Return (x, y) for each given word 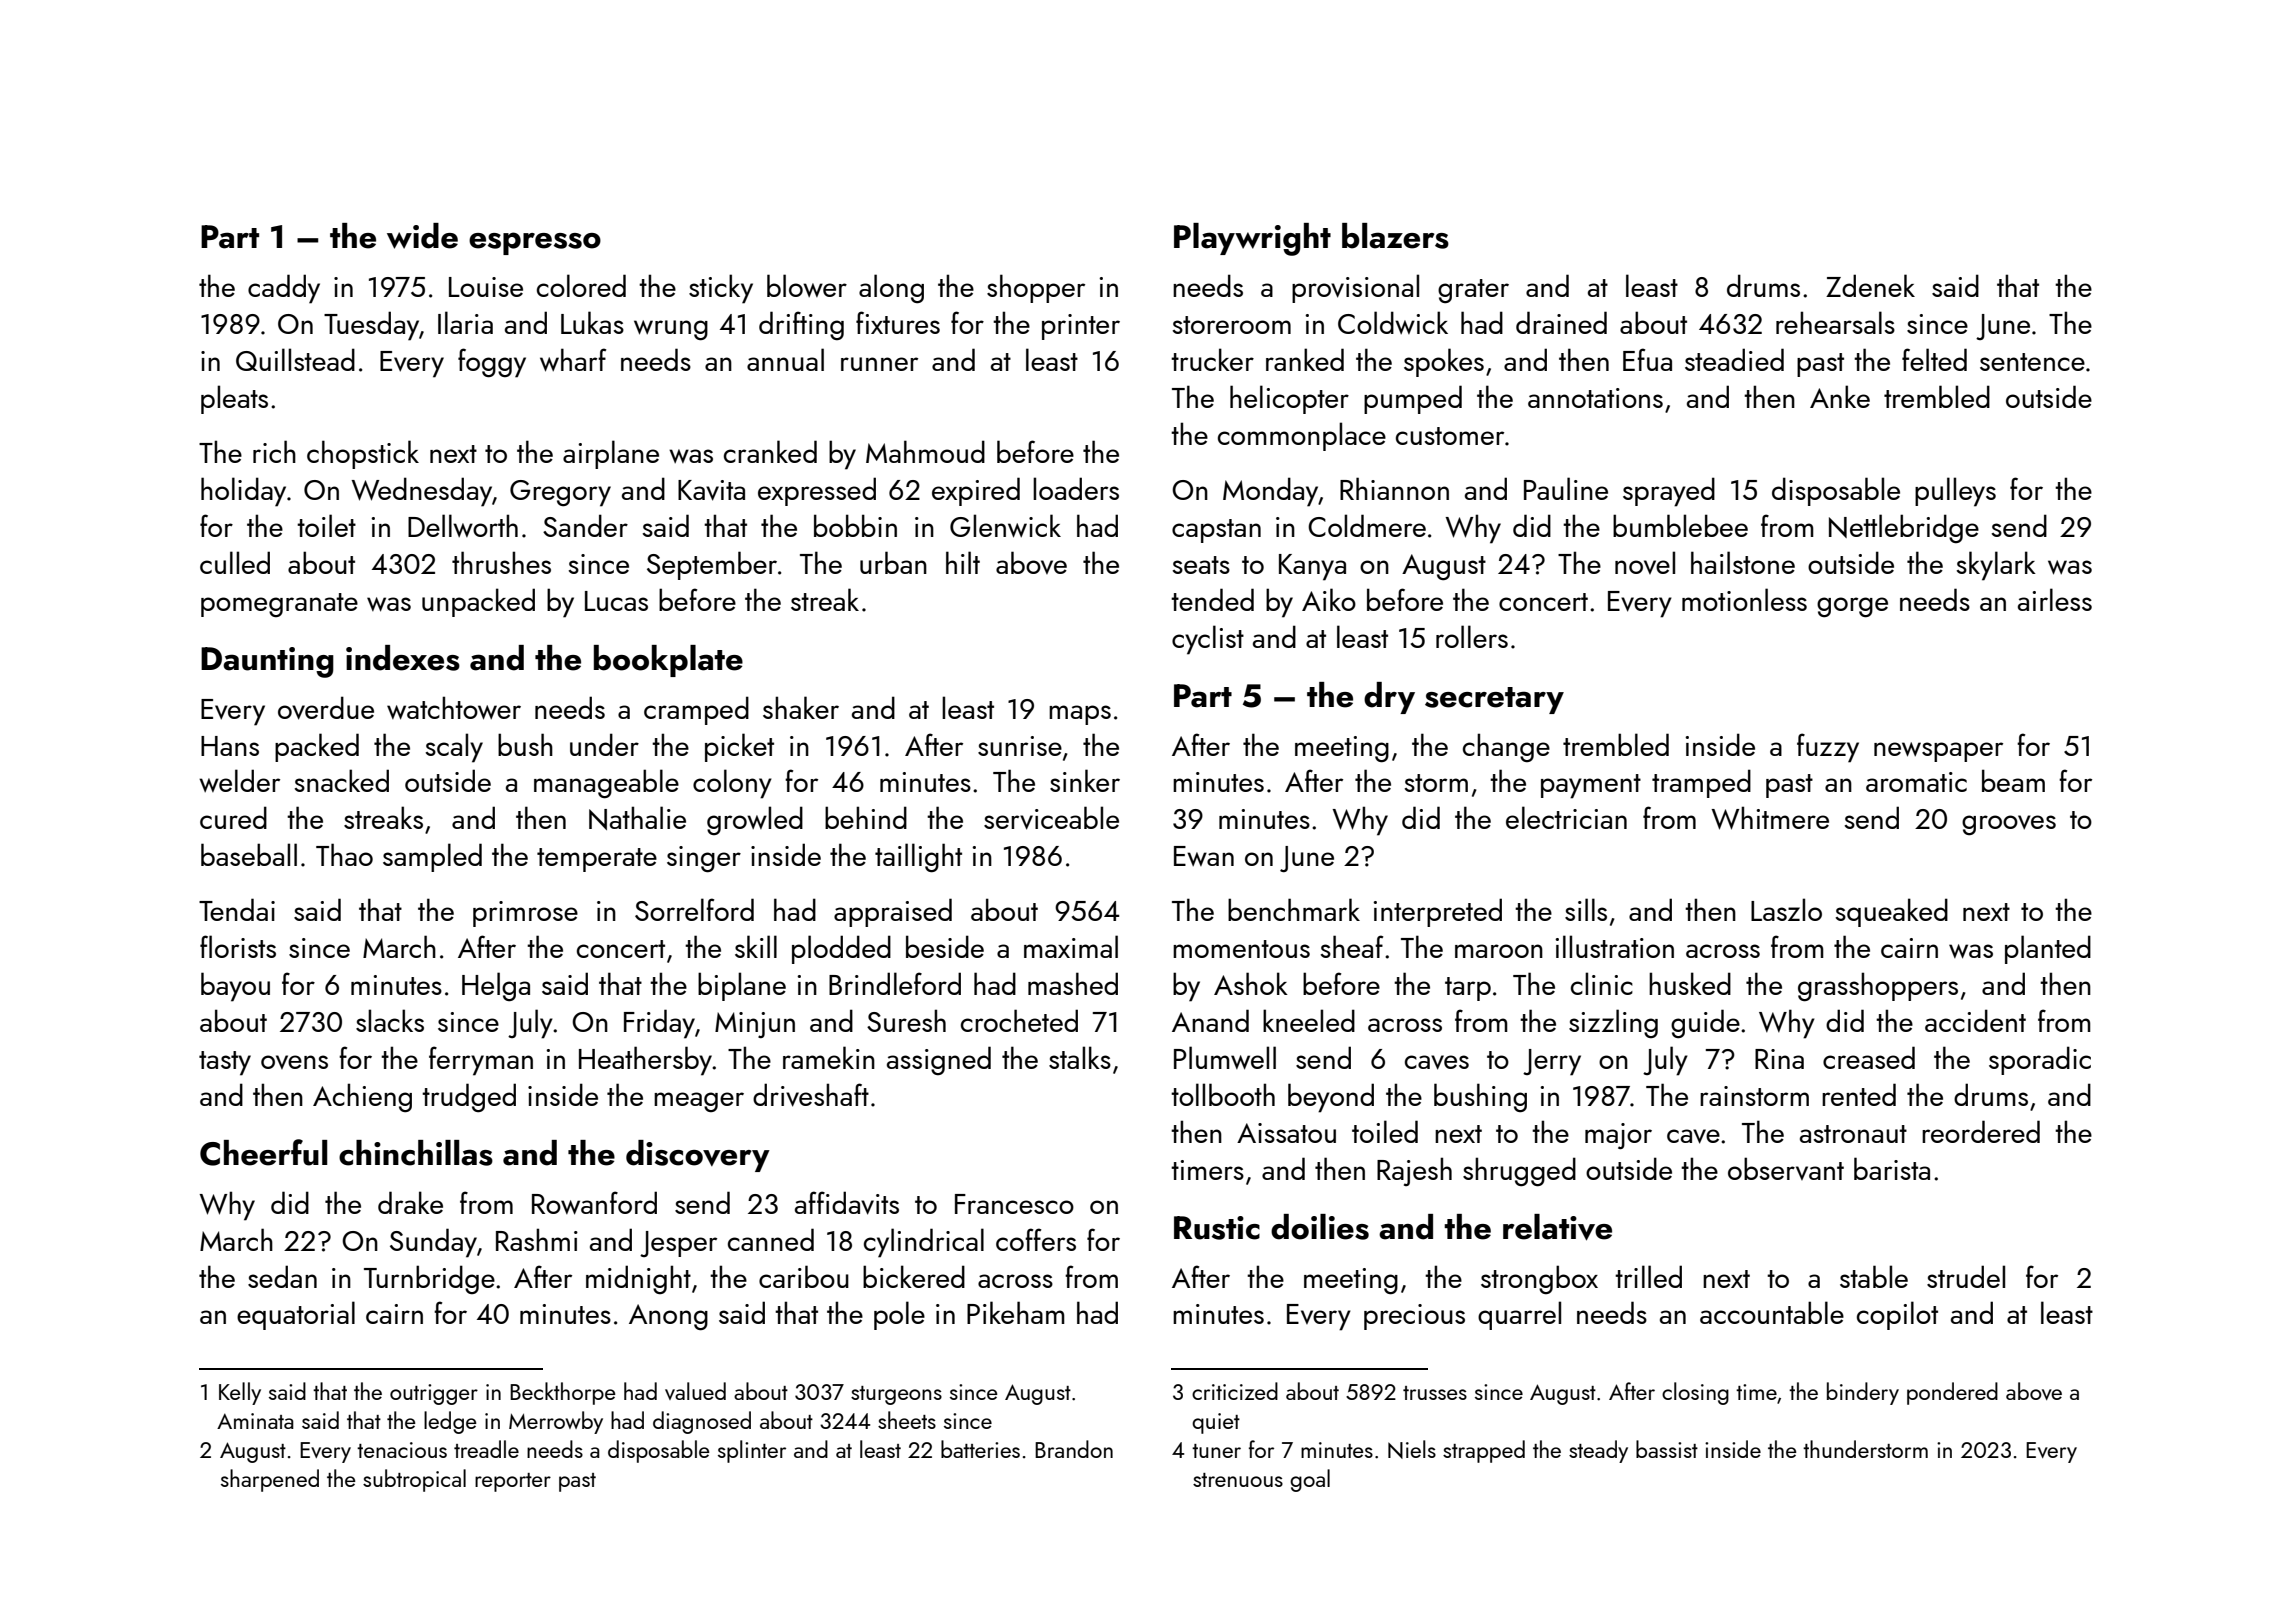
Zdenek (1870, 285)
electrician (1566, 817)
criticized (1235, 1391)
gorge (1852, 607)
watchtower (454, 708)
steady (1598, 1451)
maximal (1071, 946)
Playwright (1252, 239)
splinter (752, 1451)
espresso (535, 243)
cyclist (1208, 640)
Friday (659, 1024)
